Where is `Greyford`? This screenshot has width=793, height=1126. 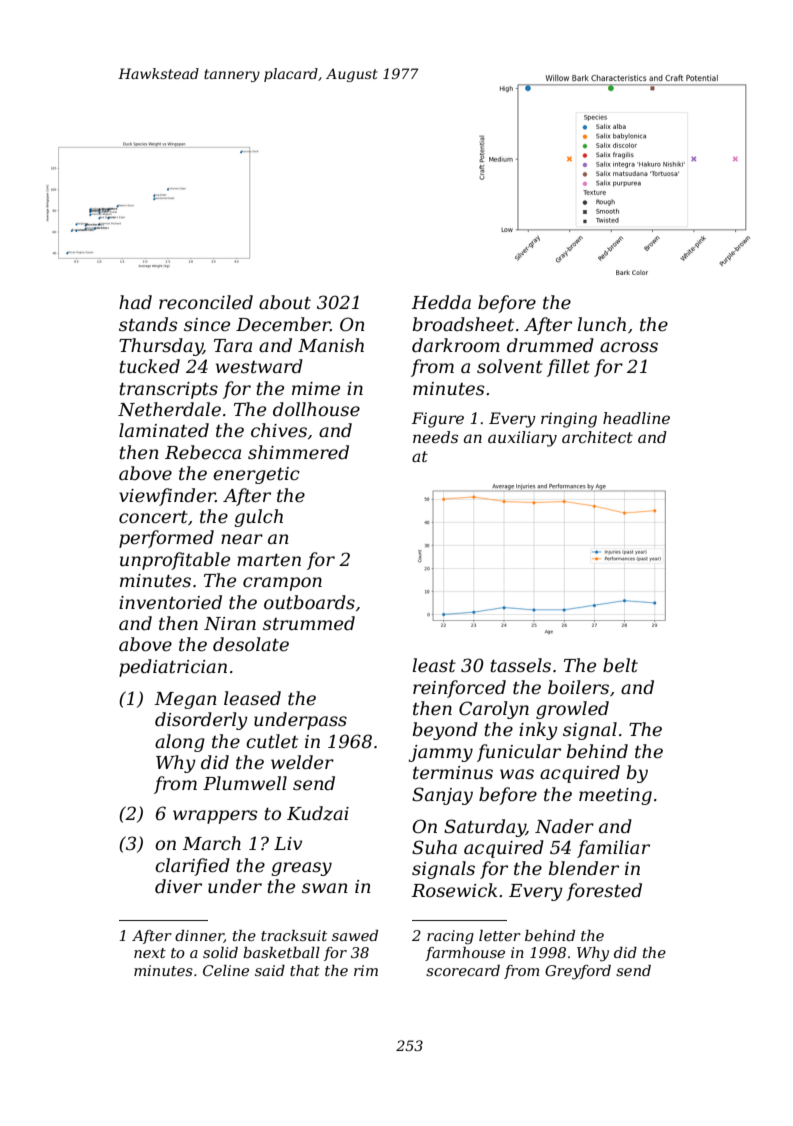 Greyford is located at coordinates (578, 972).
